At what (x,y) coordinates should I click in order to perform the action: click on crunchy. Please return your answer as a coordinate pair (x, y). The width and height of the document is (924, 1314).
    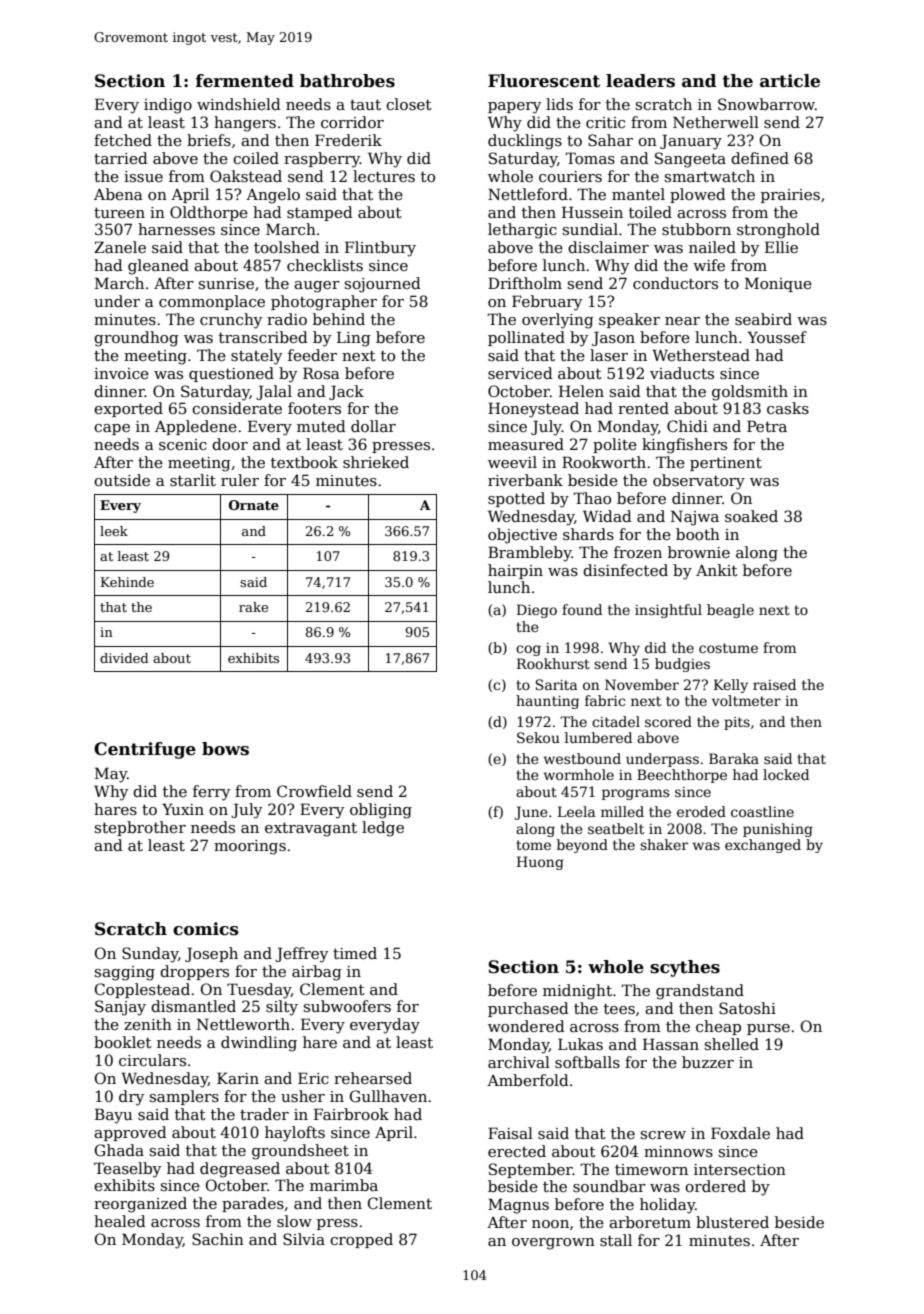
    Looking at the image, I should click on (231, 321).
